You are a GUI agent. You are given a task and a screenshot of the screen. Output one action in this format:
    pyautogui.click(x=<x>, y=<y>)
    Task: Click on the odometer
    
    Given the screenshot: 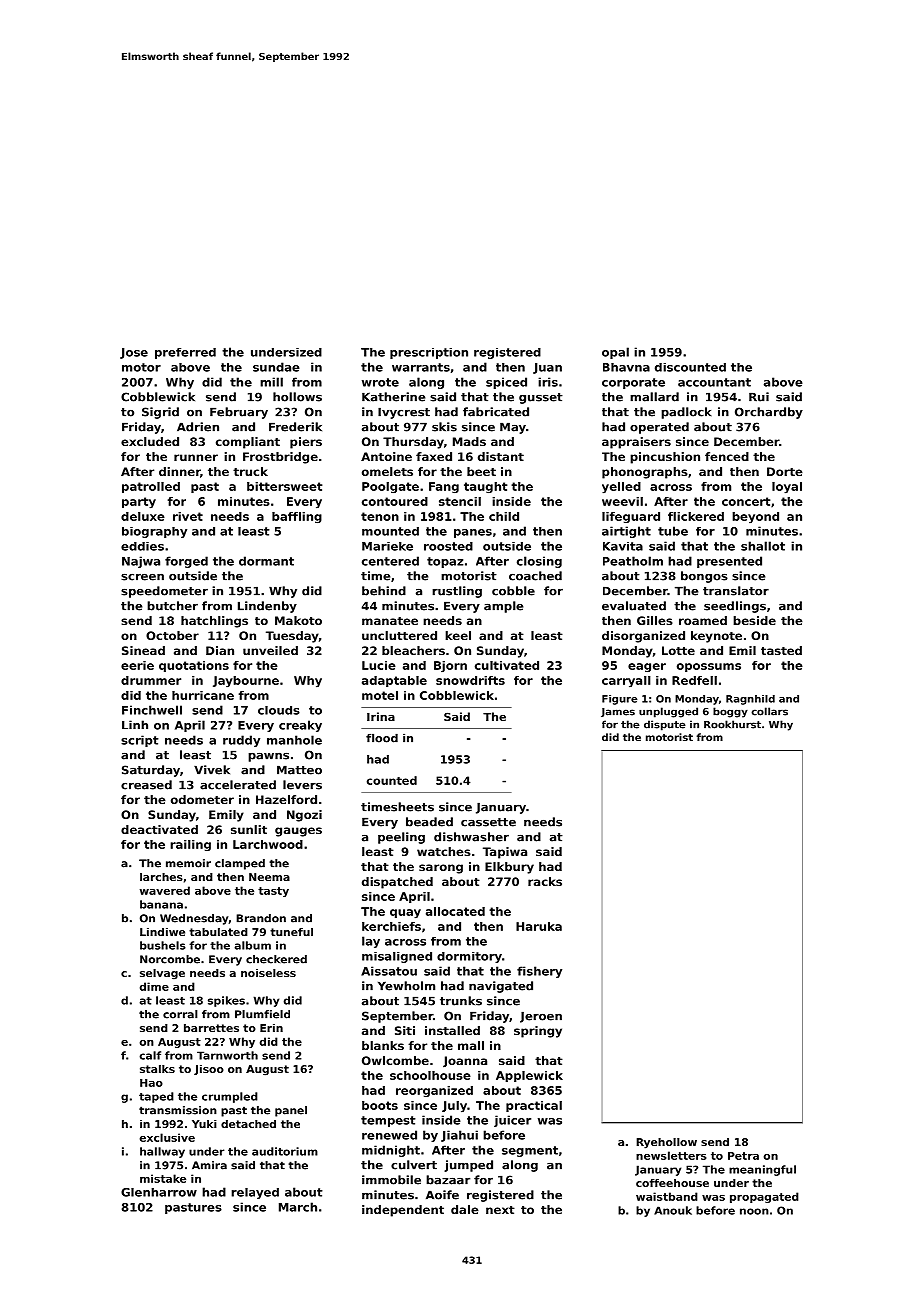 What is the action you would take?
    pyautogui.click(x=202, y=799)
